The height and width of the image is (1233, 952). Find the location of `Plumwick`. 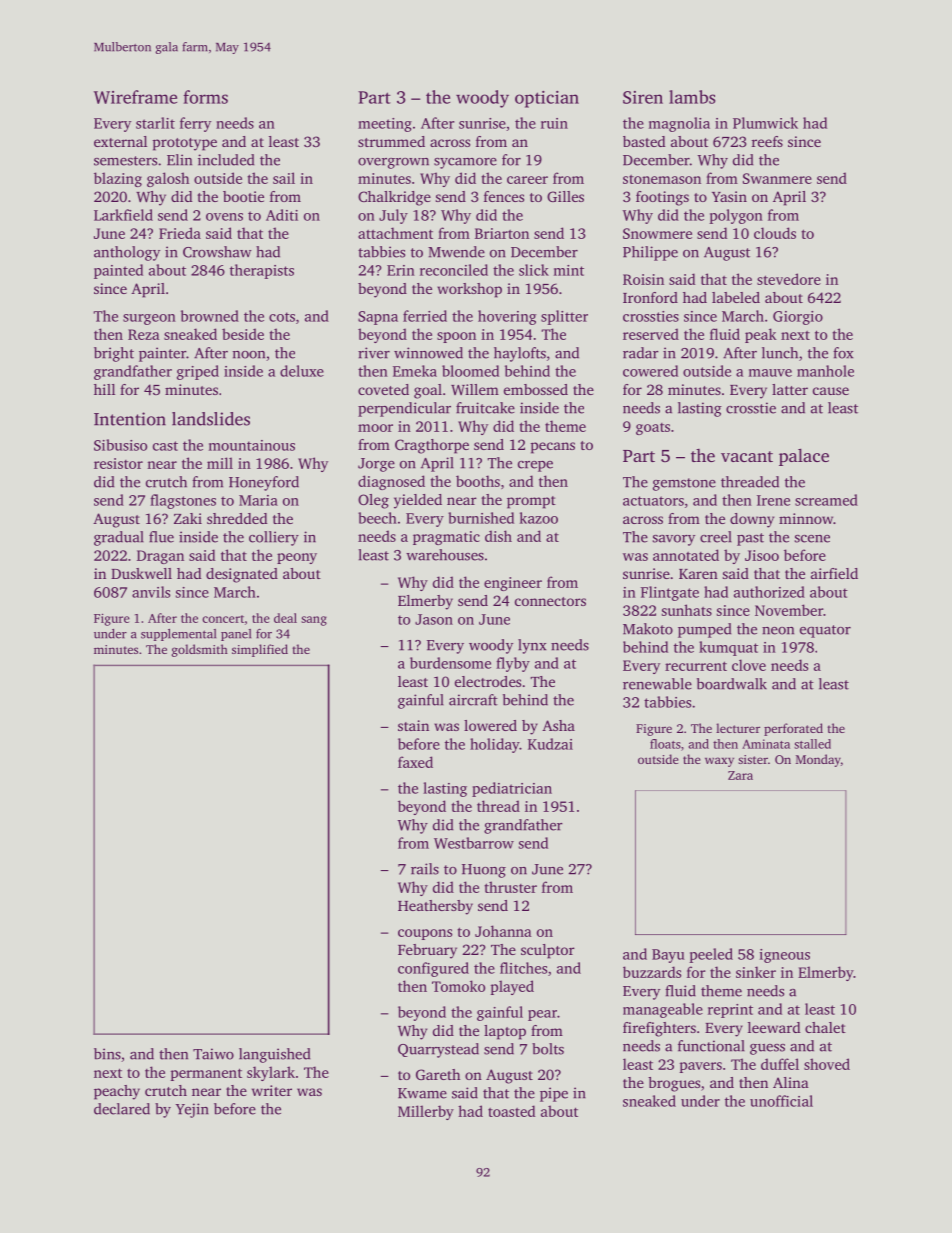

Plumwick is located at coordinates (765, 123).
